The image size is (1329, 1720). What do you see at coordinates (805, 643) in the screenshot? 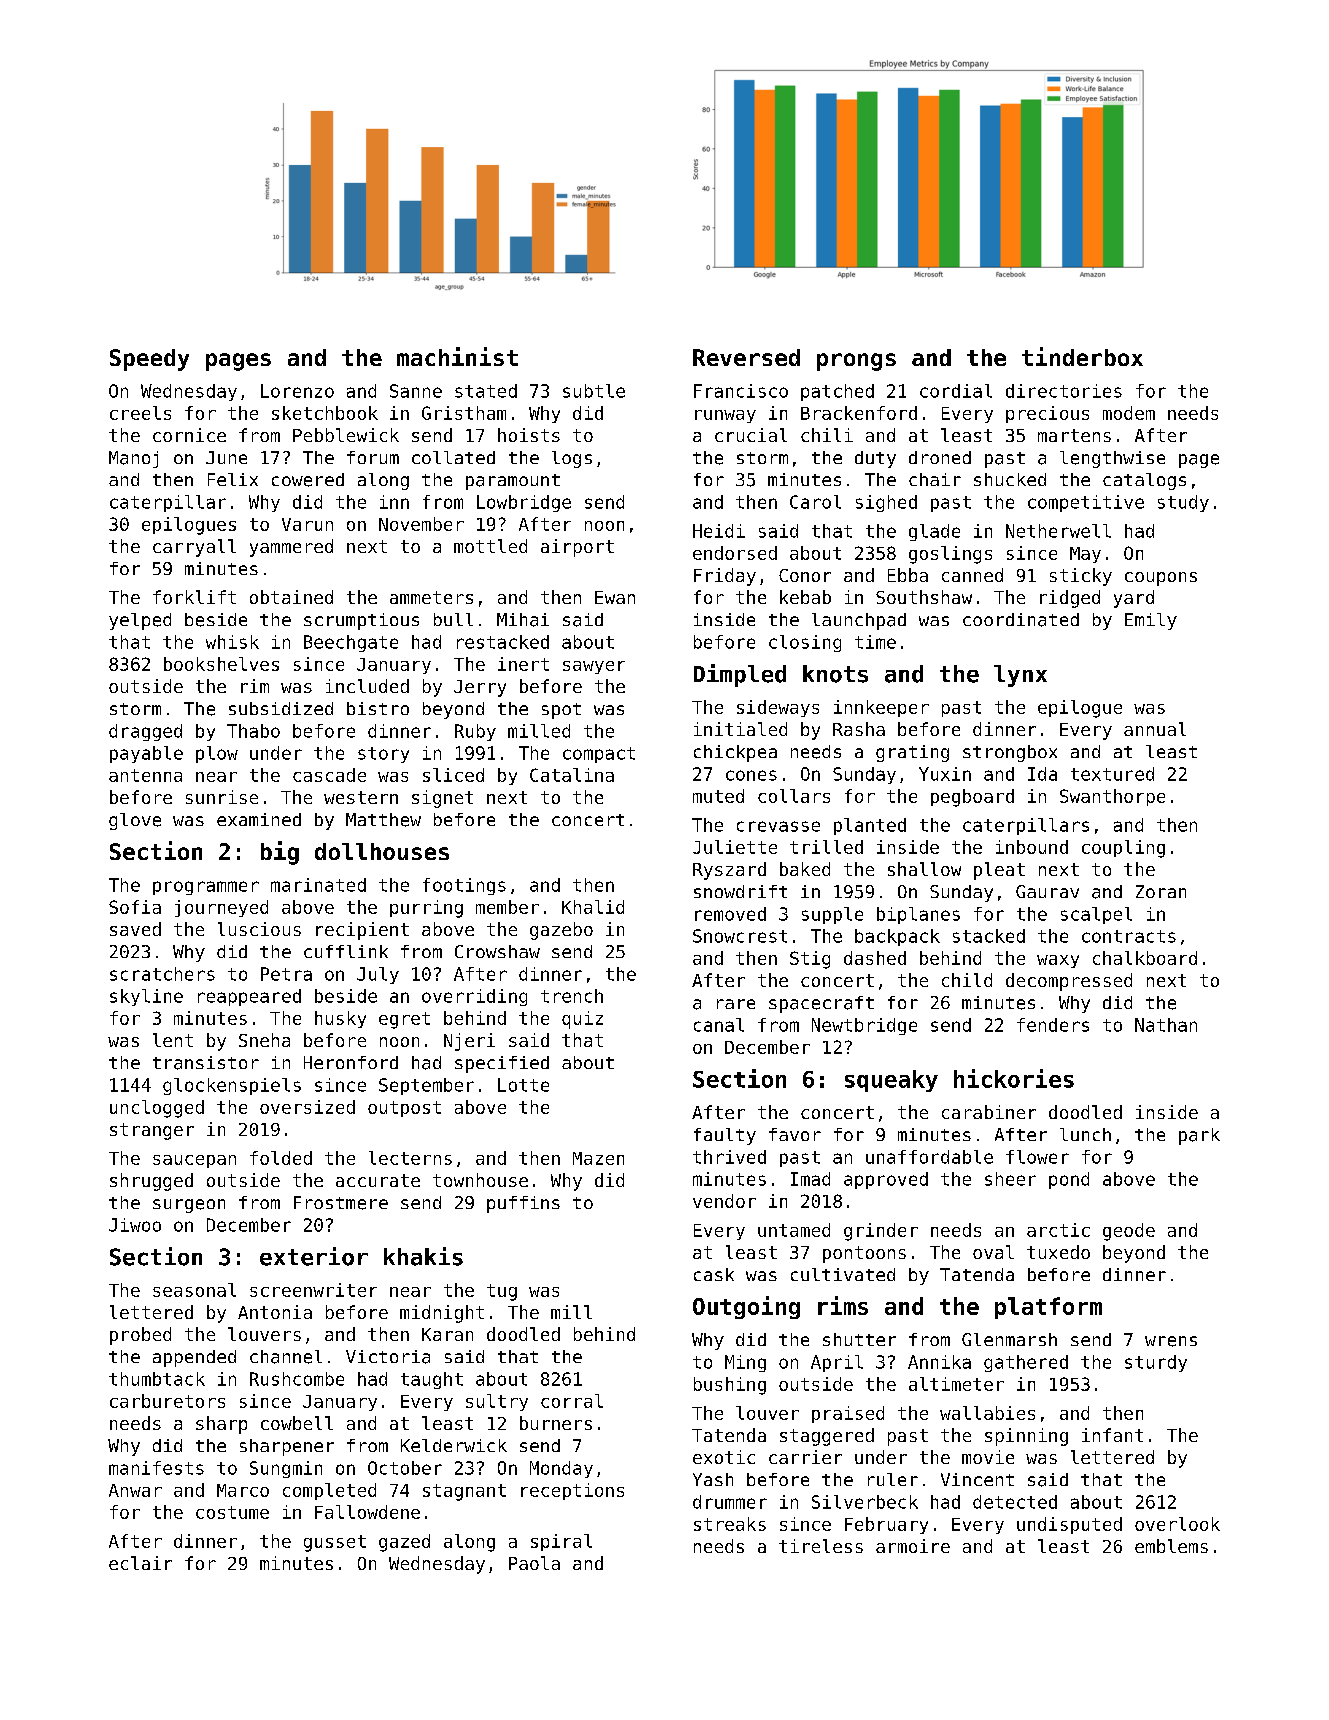
I see `closing` at bounding box center [805, 643].
